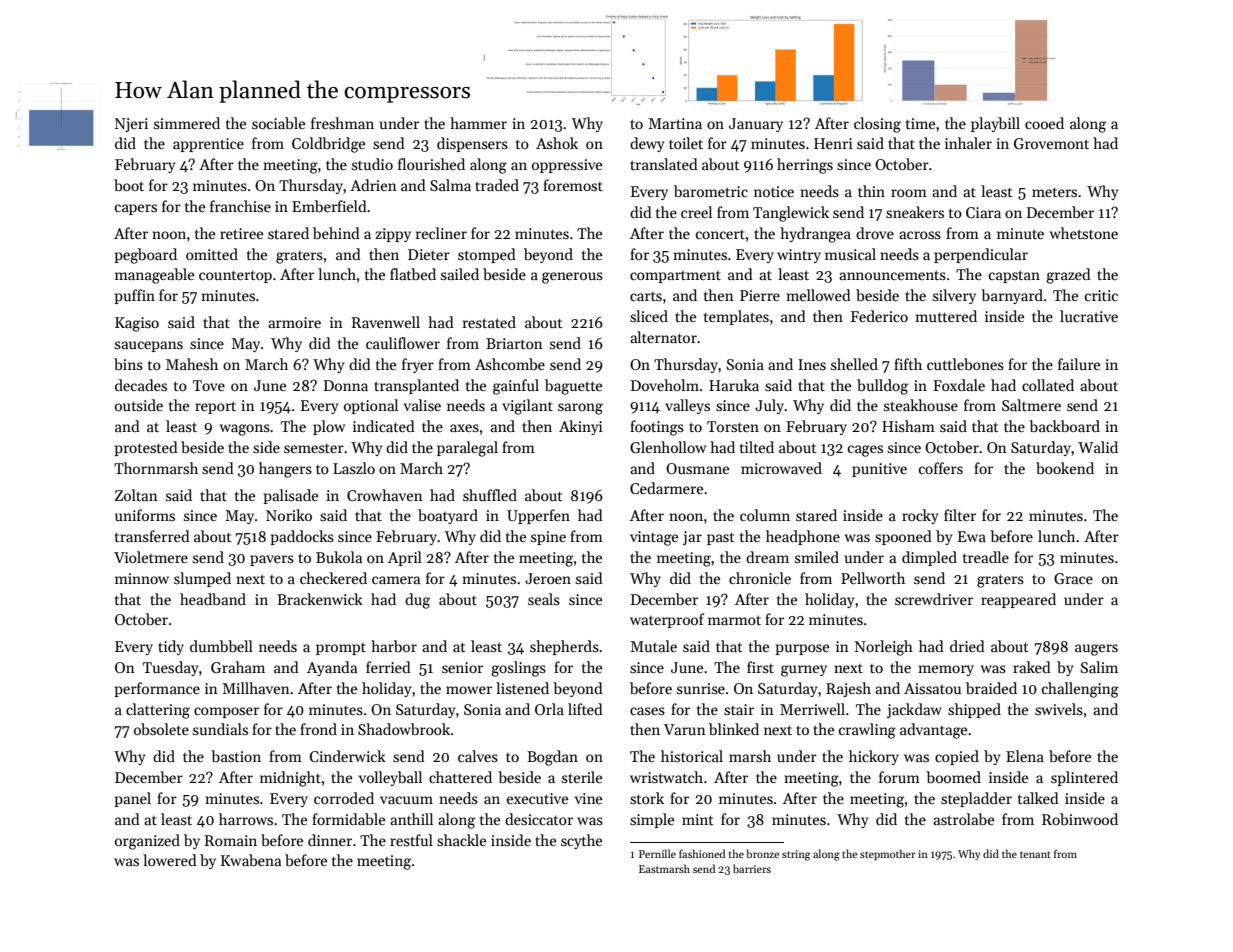 This page has width=1233, height=952. What do you see at coordinates (170, 860) in the page?
I see `lowered` at bounding box center [170, 860].
